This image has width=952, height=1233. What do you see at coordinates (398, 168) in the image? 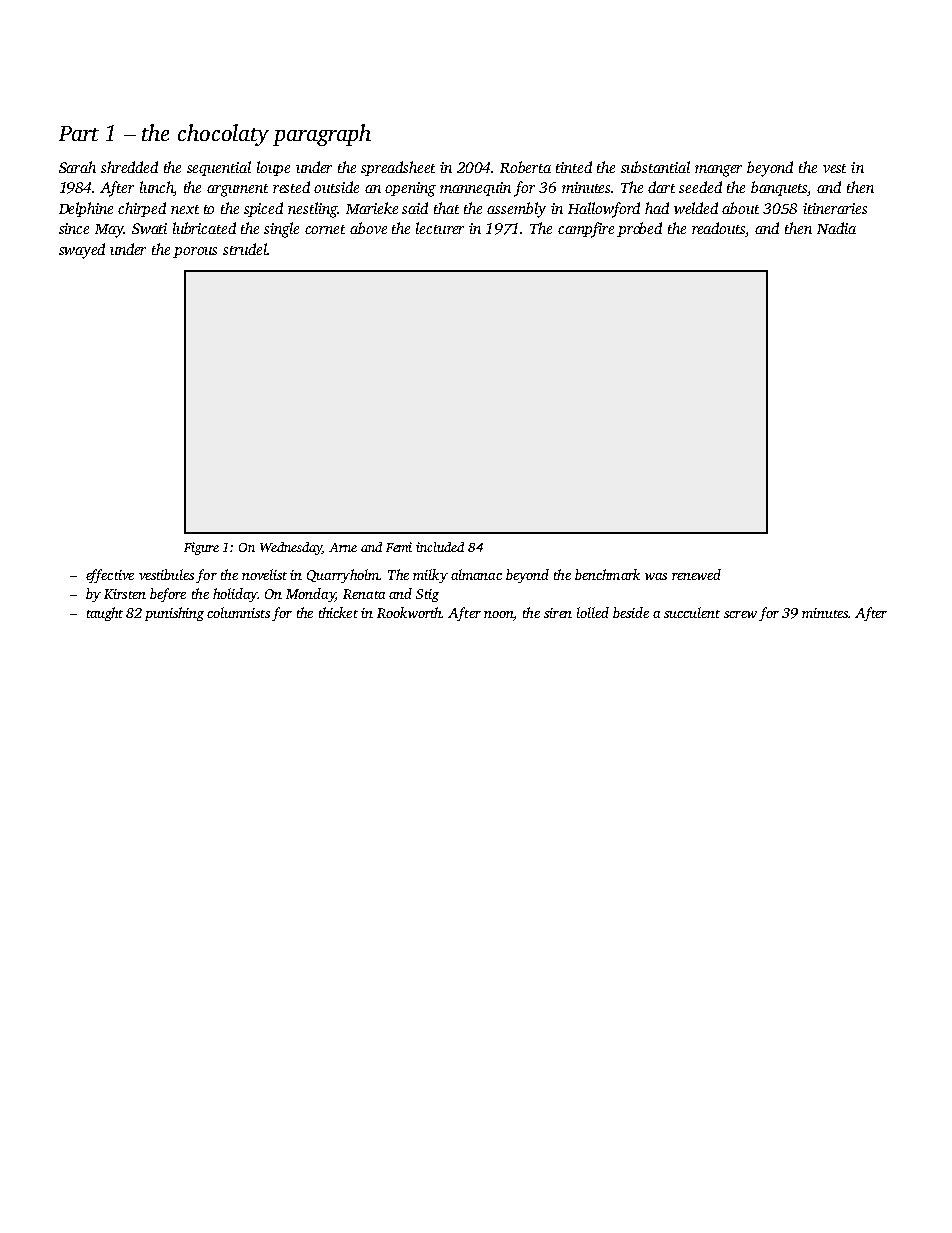
I see `spreadsheet` at bounding box center [398, 168].
